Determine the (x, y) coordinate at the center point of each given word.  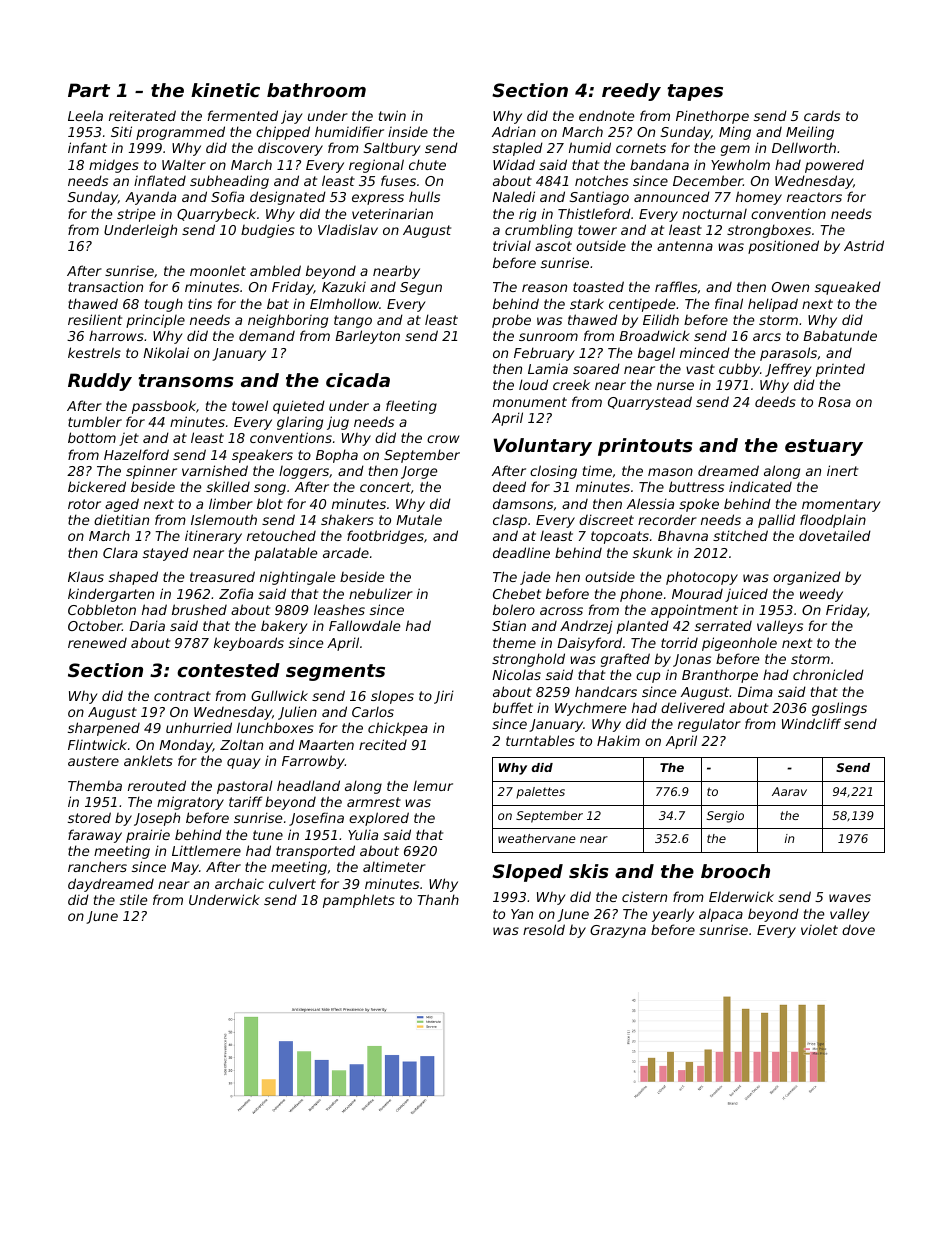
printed (840, 370)
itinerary (213, 537)
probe (511, 321)
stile (133, 899)
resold (544, 929)
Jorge (419, 472)
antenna (685, 246)
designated (288, 198)
